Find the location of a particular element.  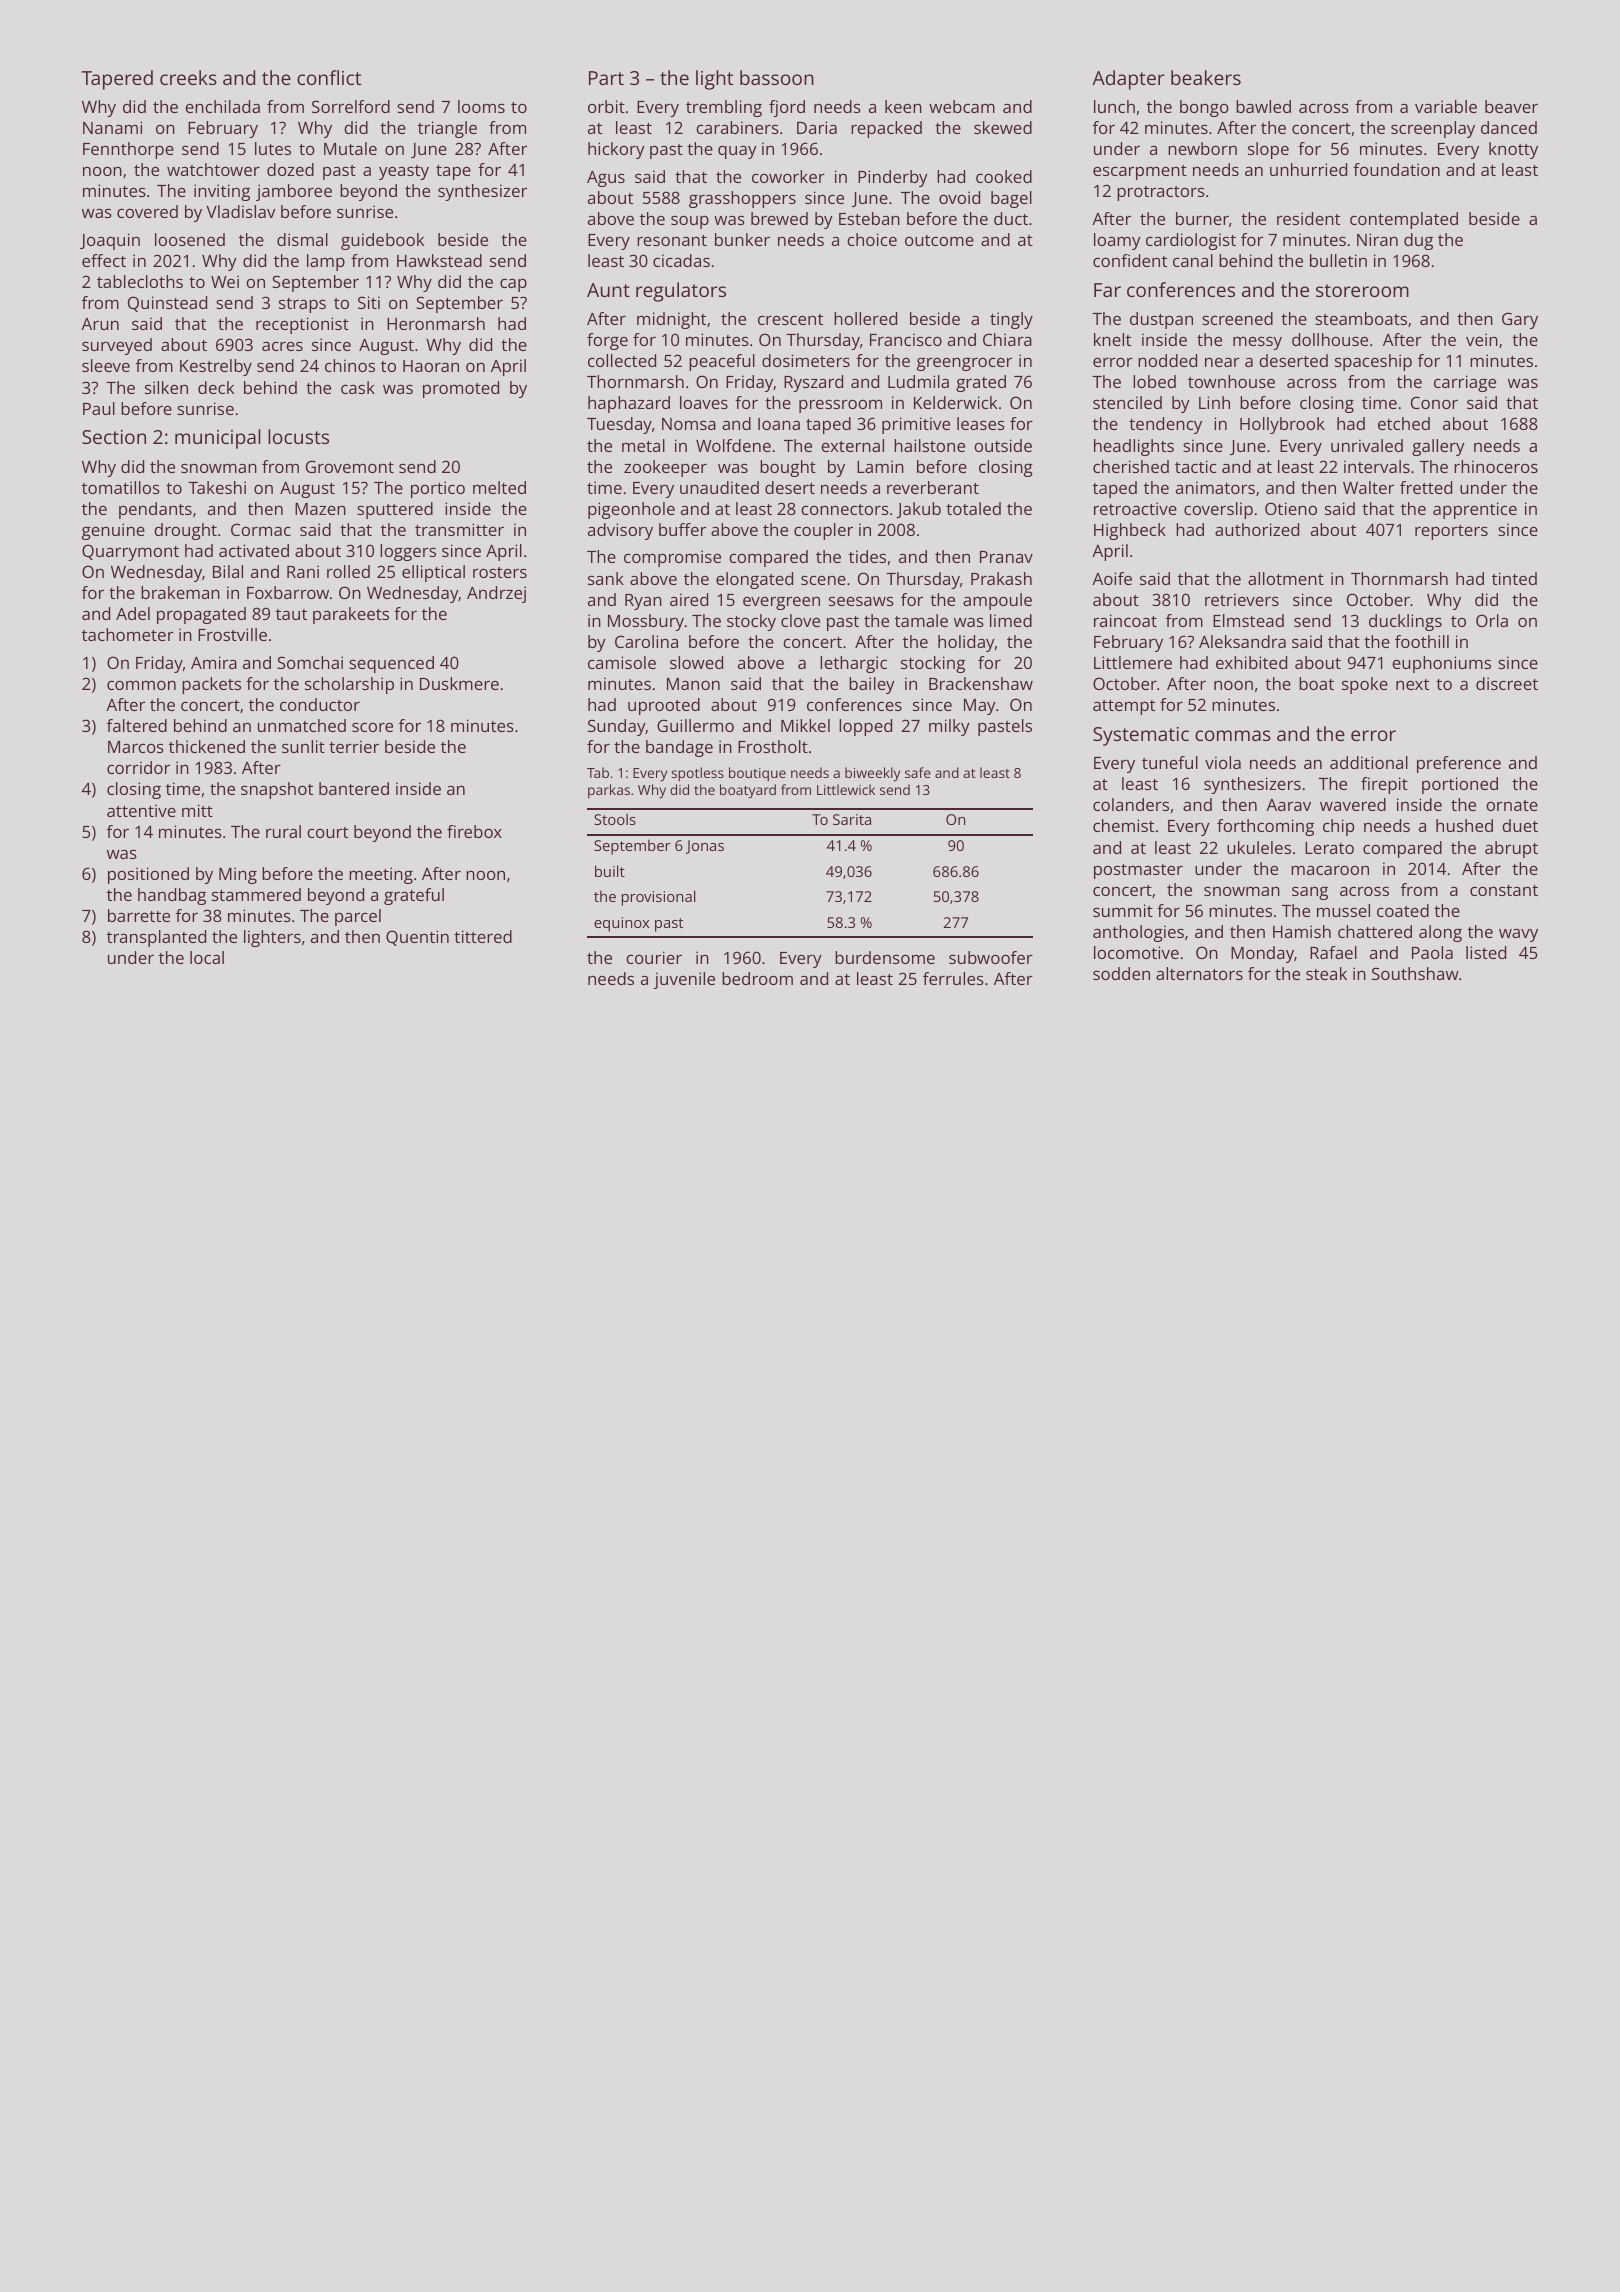

conflict is located at coordinates (329, 77).
